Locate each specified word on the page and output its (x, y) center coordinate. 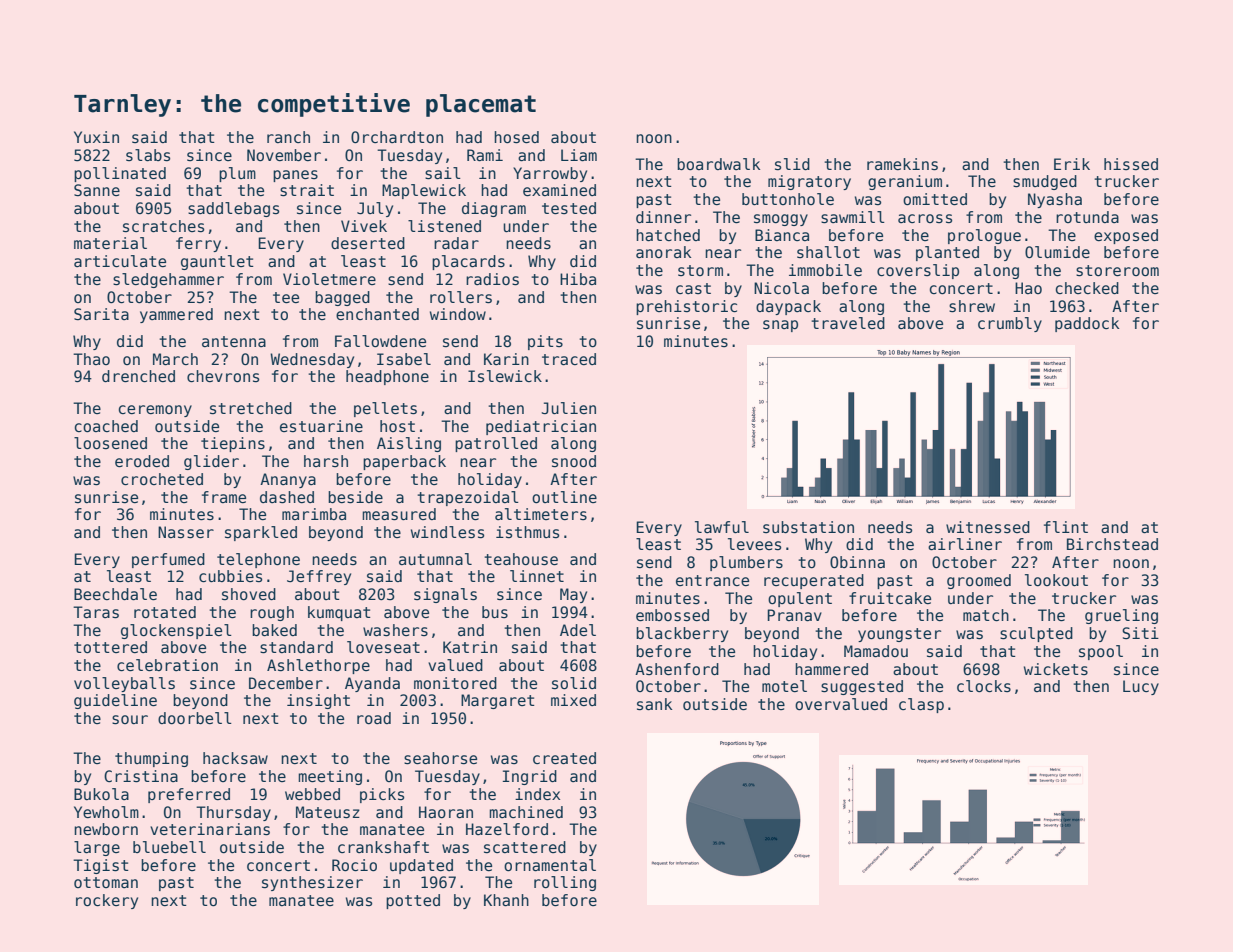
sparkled (261, 533)
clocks (984, 686)
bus (495, 612)
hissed (1131, 164)
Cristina (141, 776)
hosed (516, 137)
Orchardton (397, 137)
